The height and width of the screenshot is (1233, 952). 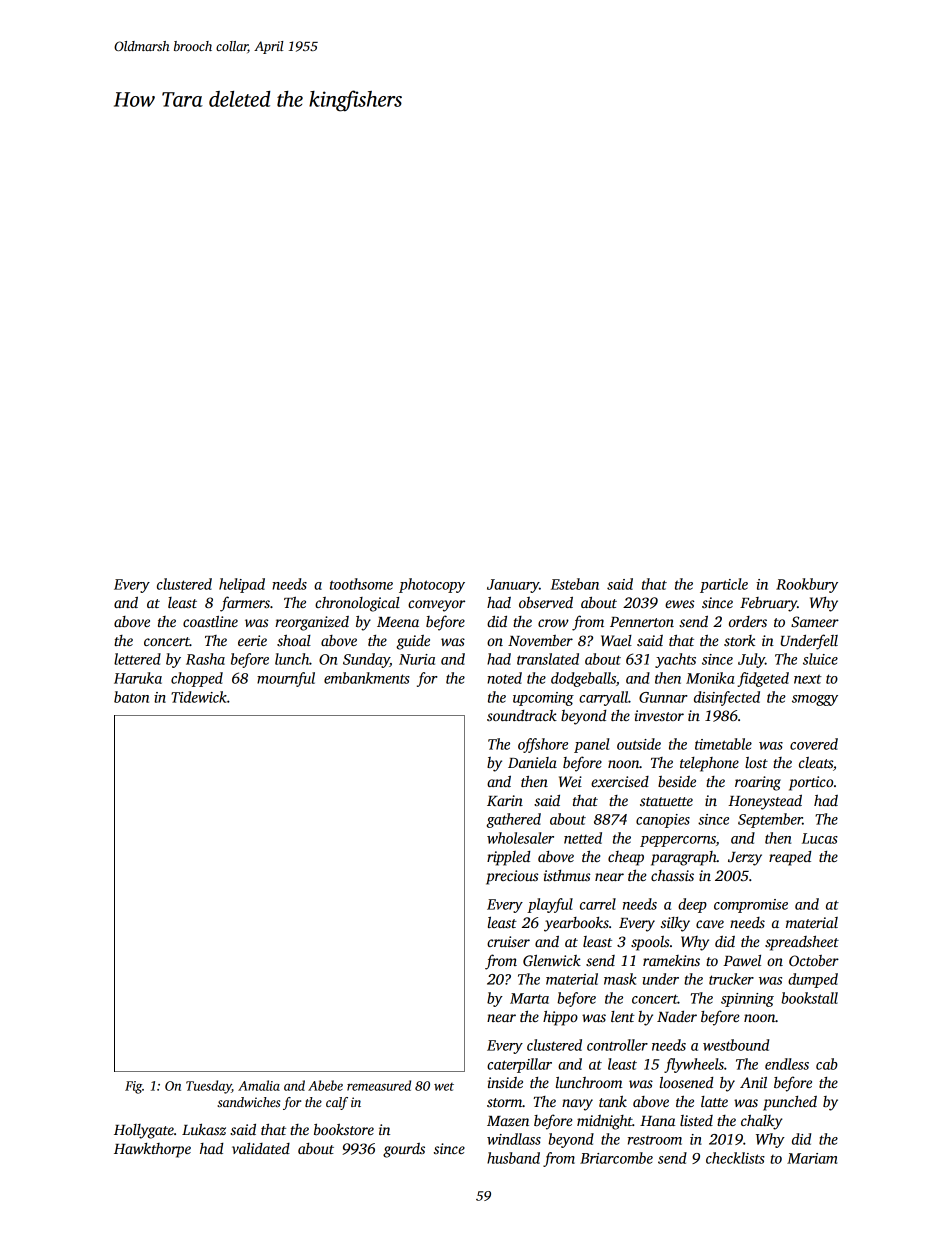 What do you see at coordinates (366, 660) in the screenshot?
I see `Sunday` at bounding box center [366, 660].
